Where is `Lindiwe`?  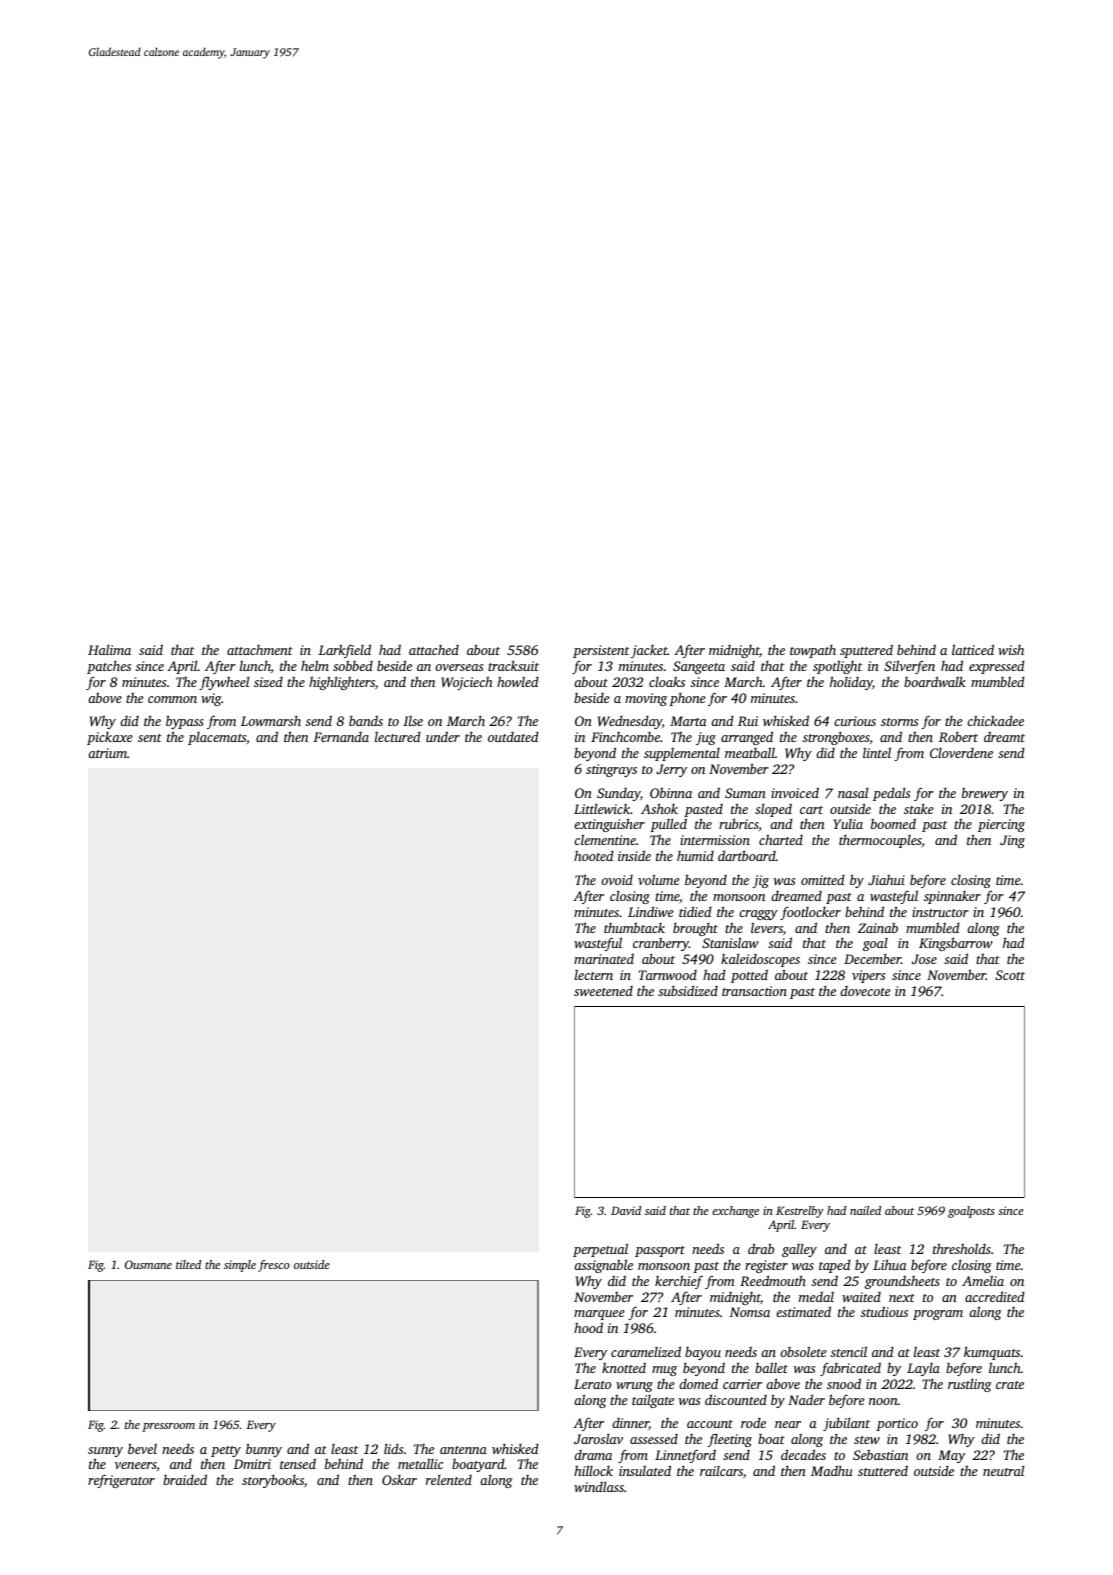 Lindiwe is located at coordinates (651, 911).
